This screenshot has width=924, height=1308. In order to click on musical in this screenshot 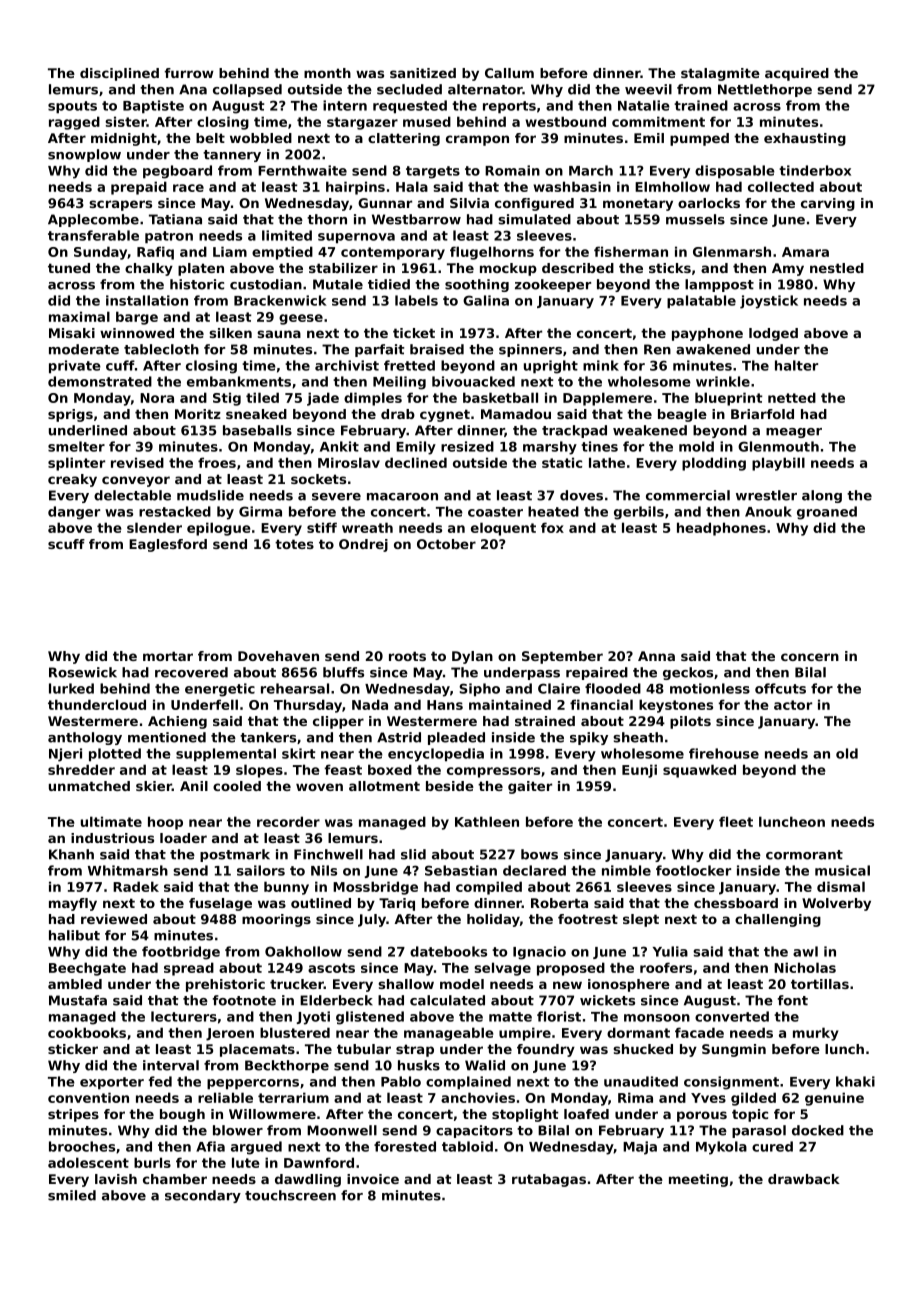, I will do `click(842, 870)`.
